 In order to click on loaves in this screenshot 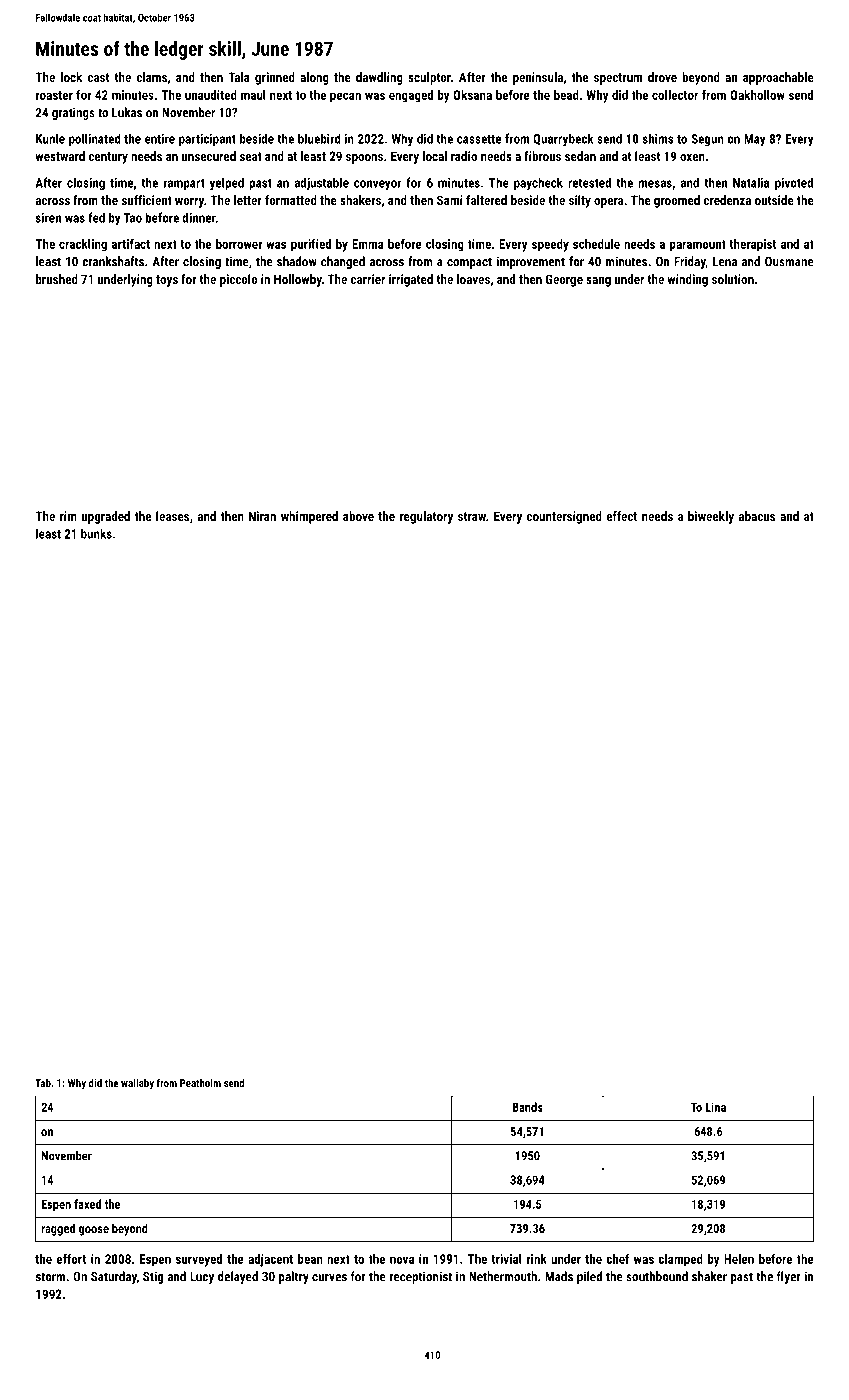, I will do `click(473, 279)`.
